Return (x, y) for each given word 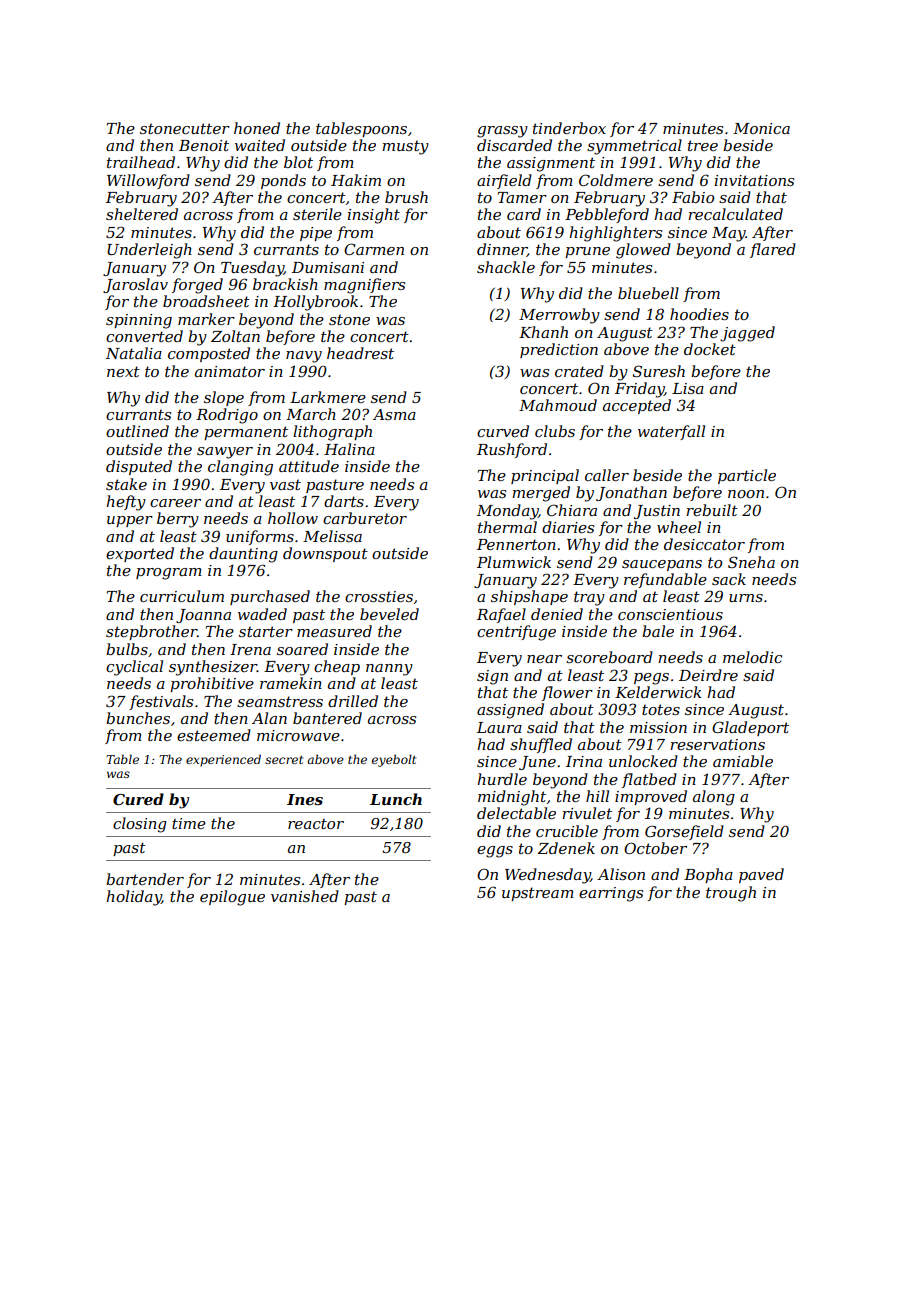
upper (130, 521)
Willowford (148, 181)
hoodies (699, 314)
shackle (506, 267)
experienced (223, 760)
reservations (717, 744)
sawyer (225, 453)
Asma (394, 414)
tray (589, 598)
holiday (134, 898)
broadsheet (206, 301)
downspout (325, 554)
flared (773, 250)
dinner (502, 250)
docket (710, 349)
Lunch (396, 799)
